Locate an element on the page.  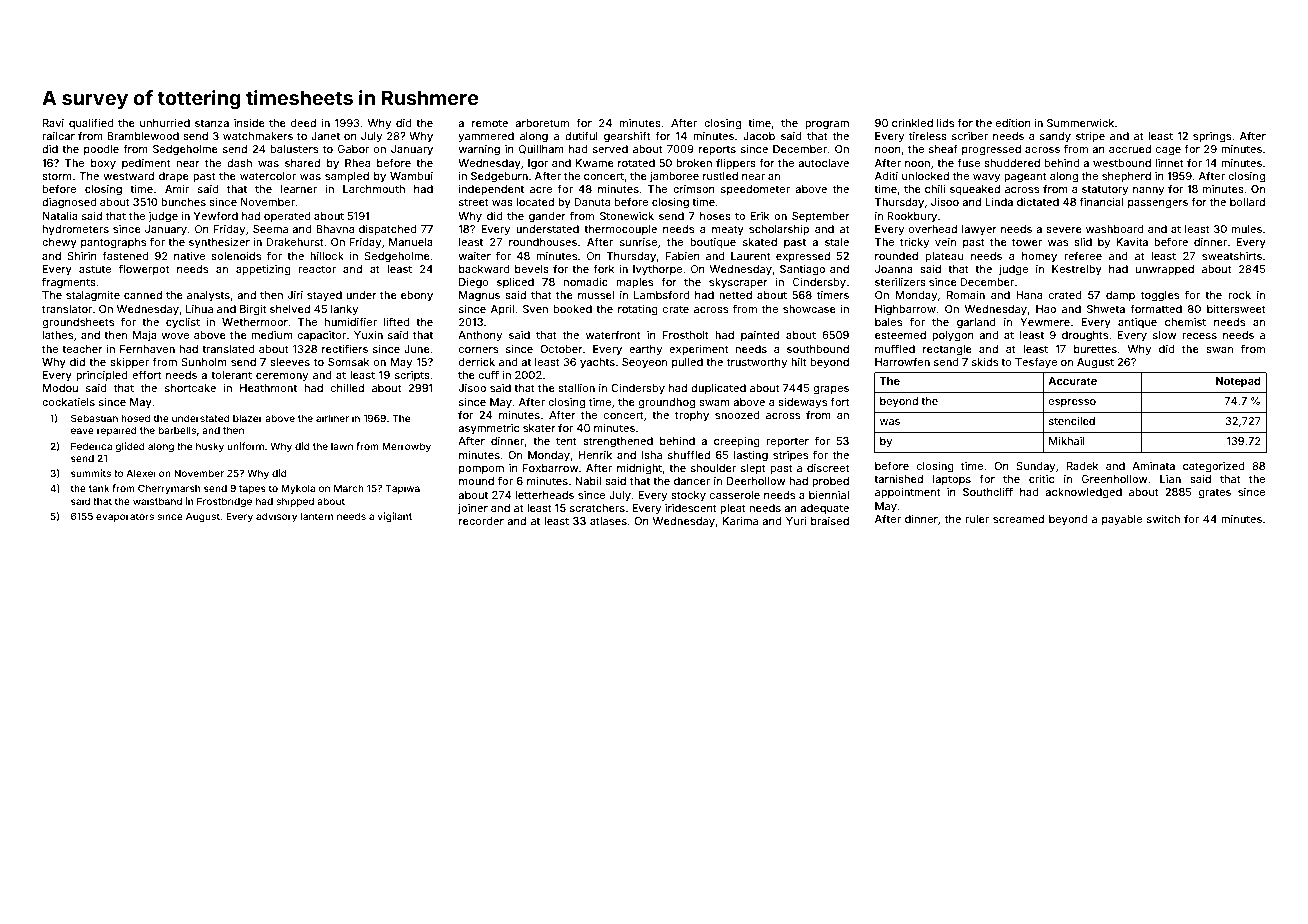
rock is located at coordinates (1239, 295).
